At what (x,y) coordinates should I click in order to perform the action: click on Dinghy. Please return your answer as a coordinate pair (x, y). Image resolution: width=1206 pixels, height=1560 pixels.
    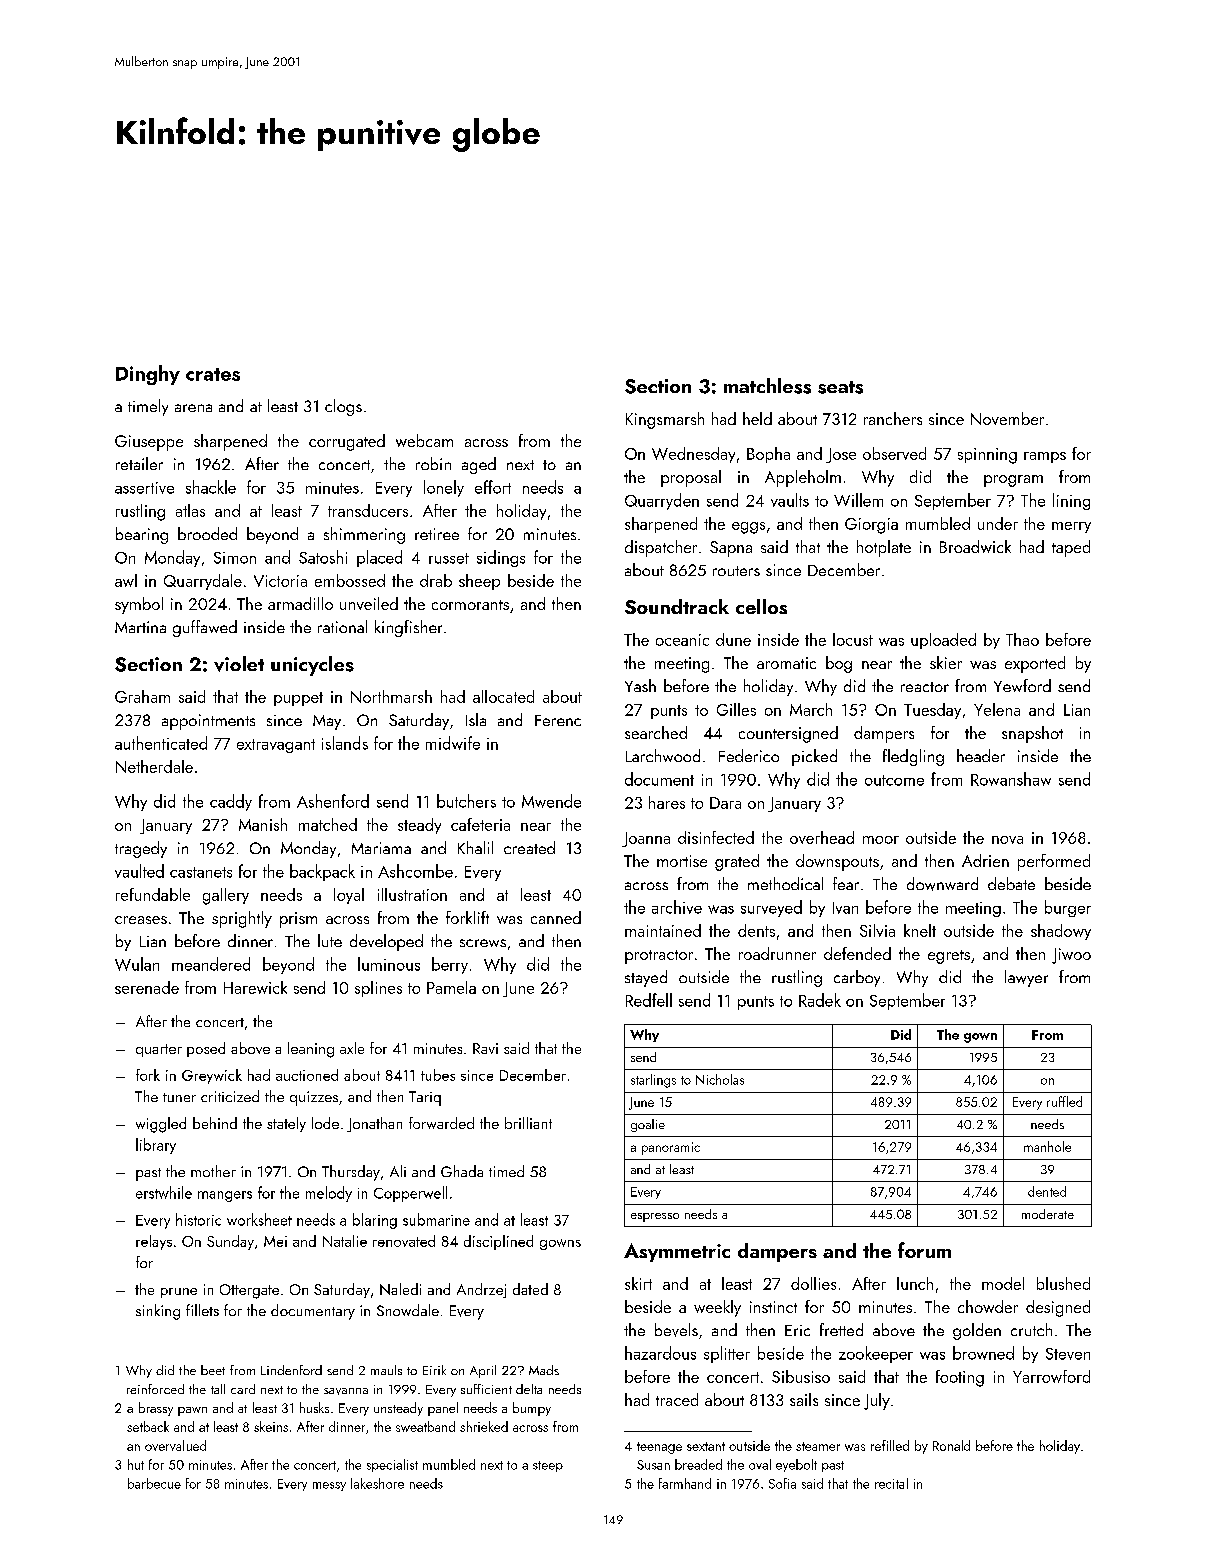
    Looking at the image, I should click on (148, 375).
